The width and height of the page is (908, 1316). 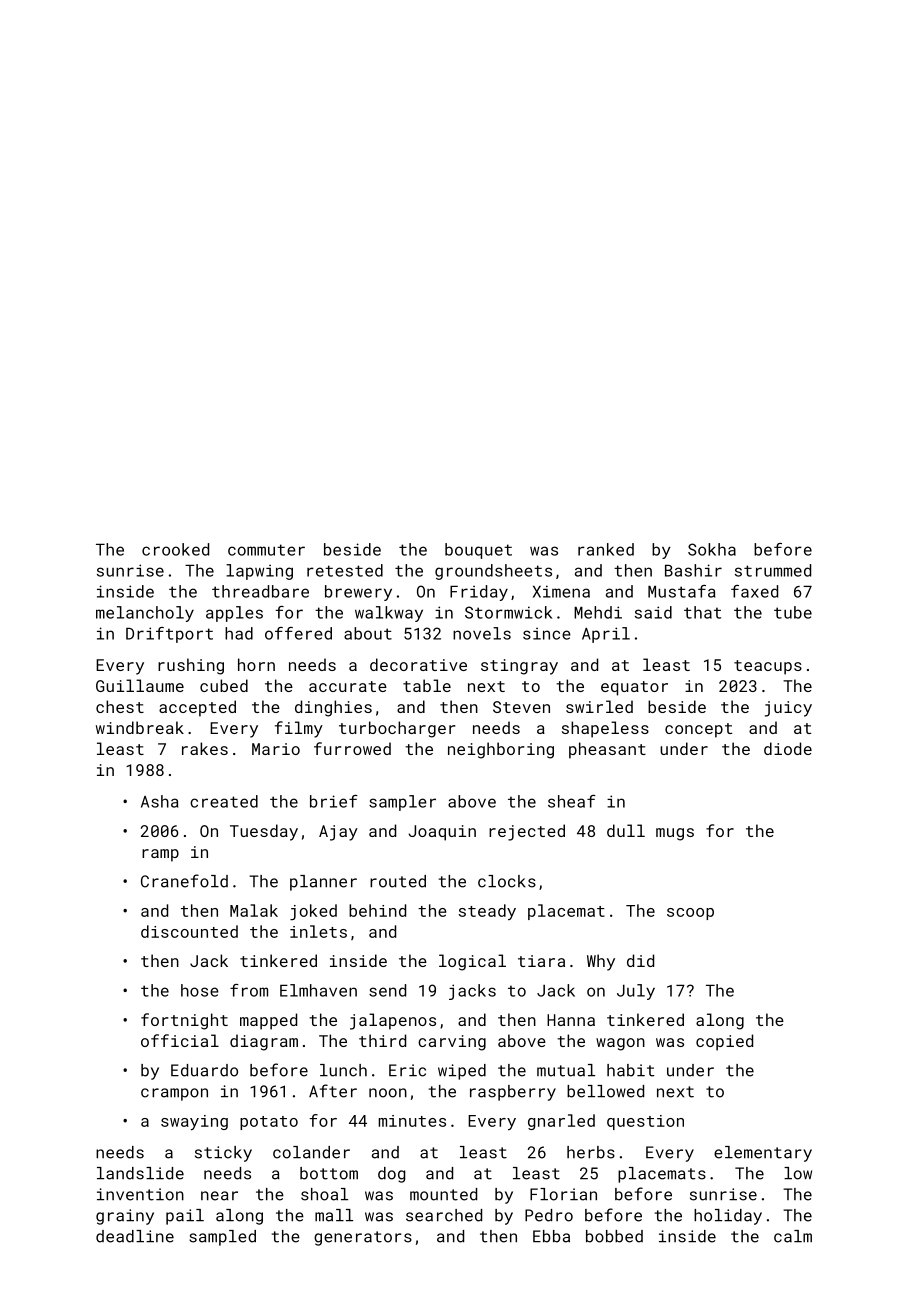 I want to click on rakes, so click(x=205, y=748).
